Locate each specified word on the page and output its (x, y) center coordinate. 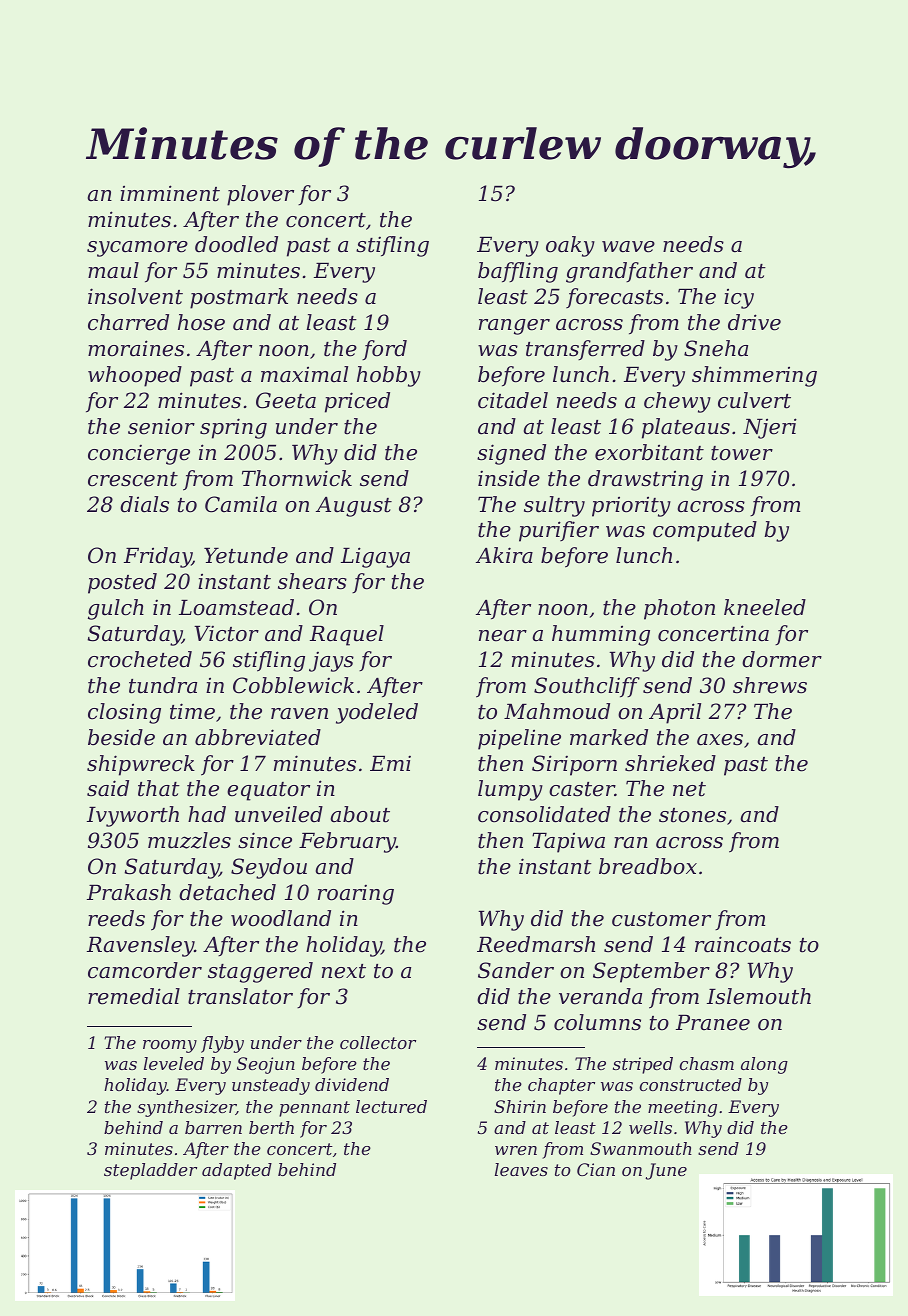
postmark (239, 298)
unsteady (271, 1086)
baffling (518, 272)
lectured (391, 1106)
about (360, 814)
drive (754, 322)
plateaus (686, 428)
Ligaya (375, 557)
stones (692, 815)
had (207, 814)
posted (122, 583)
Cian (596, 1169)
